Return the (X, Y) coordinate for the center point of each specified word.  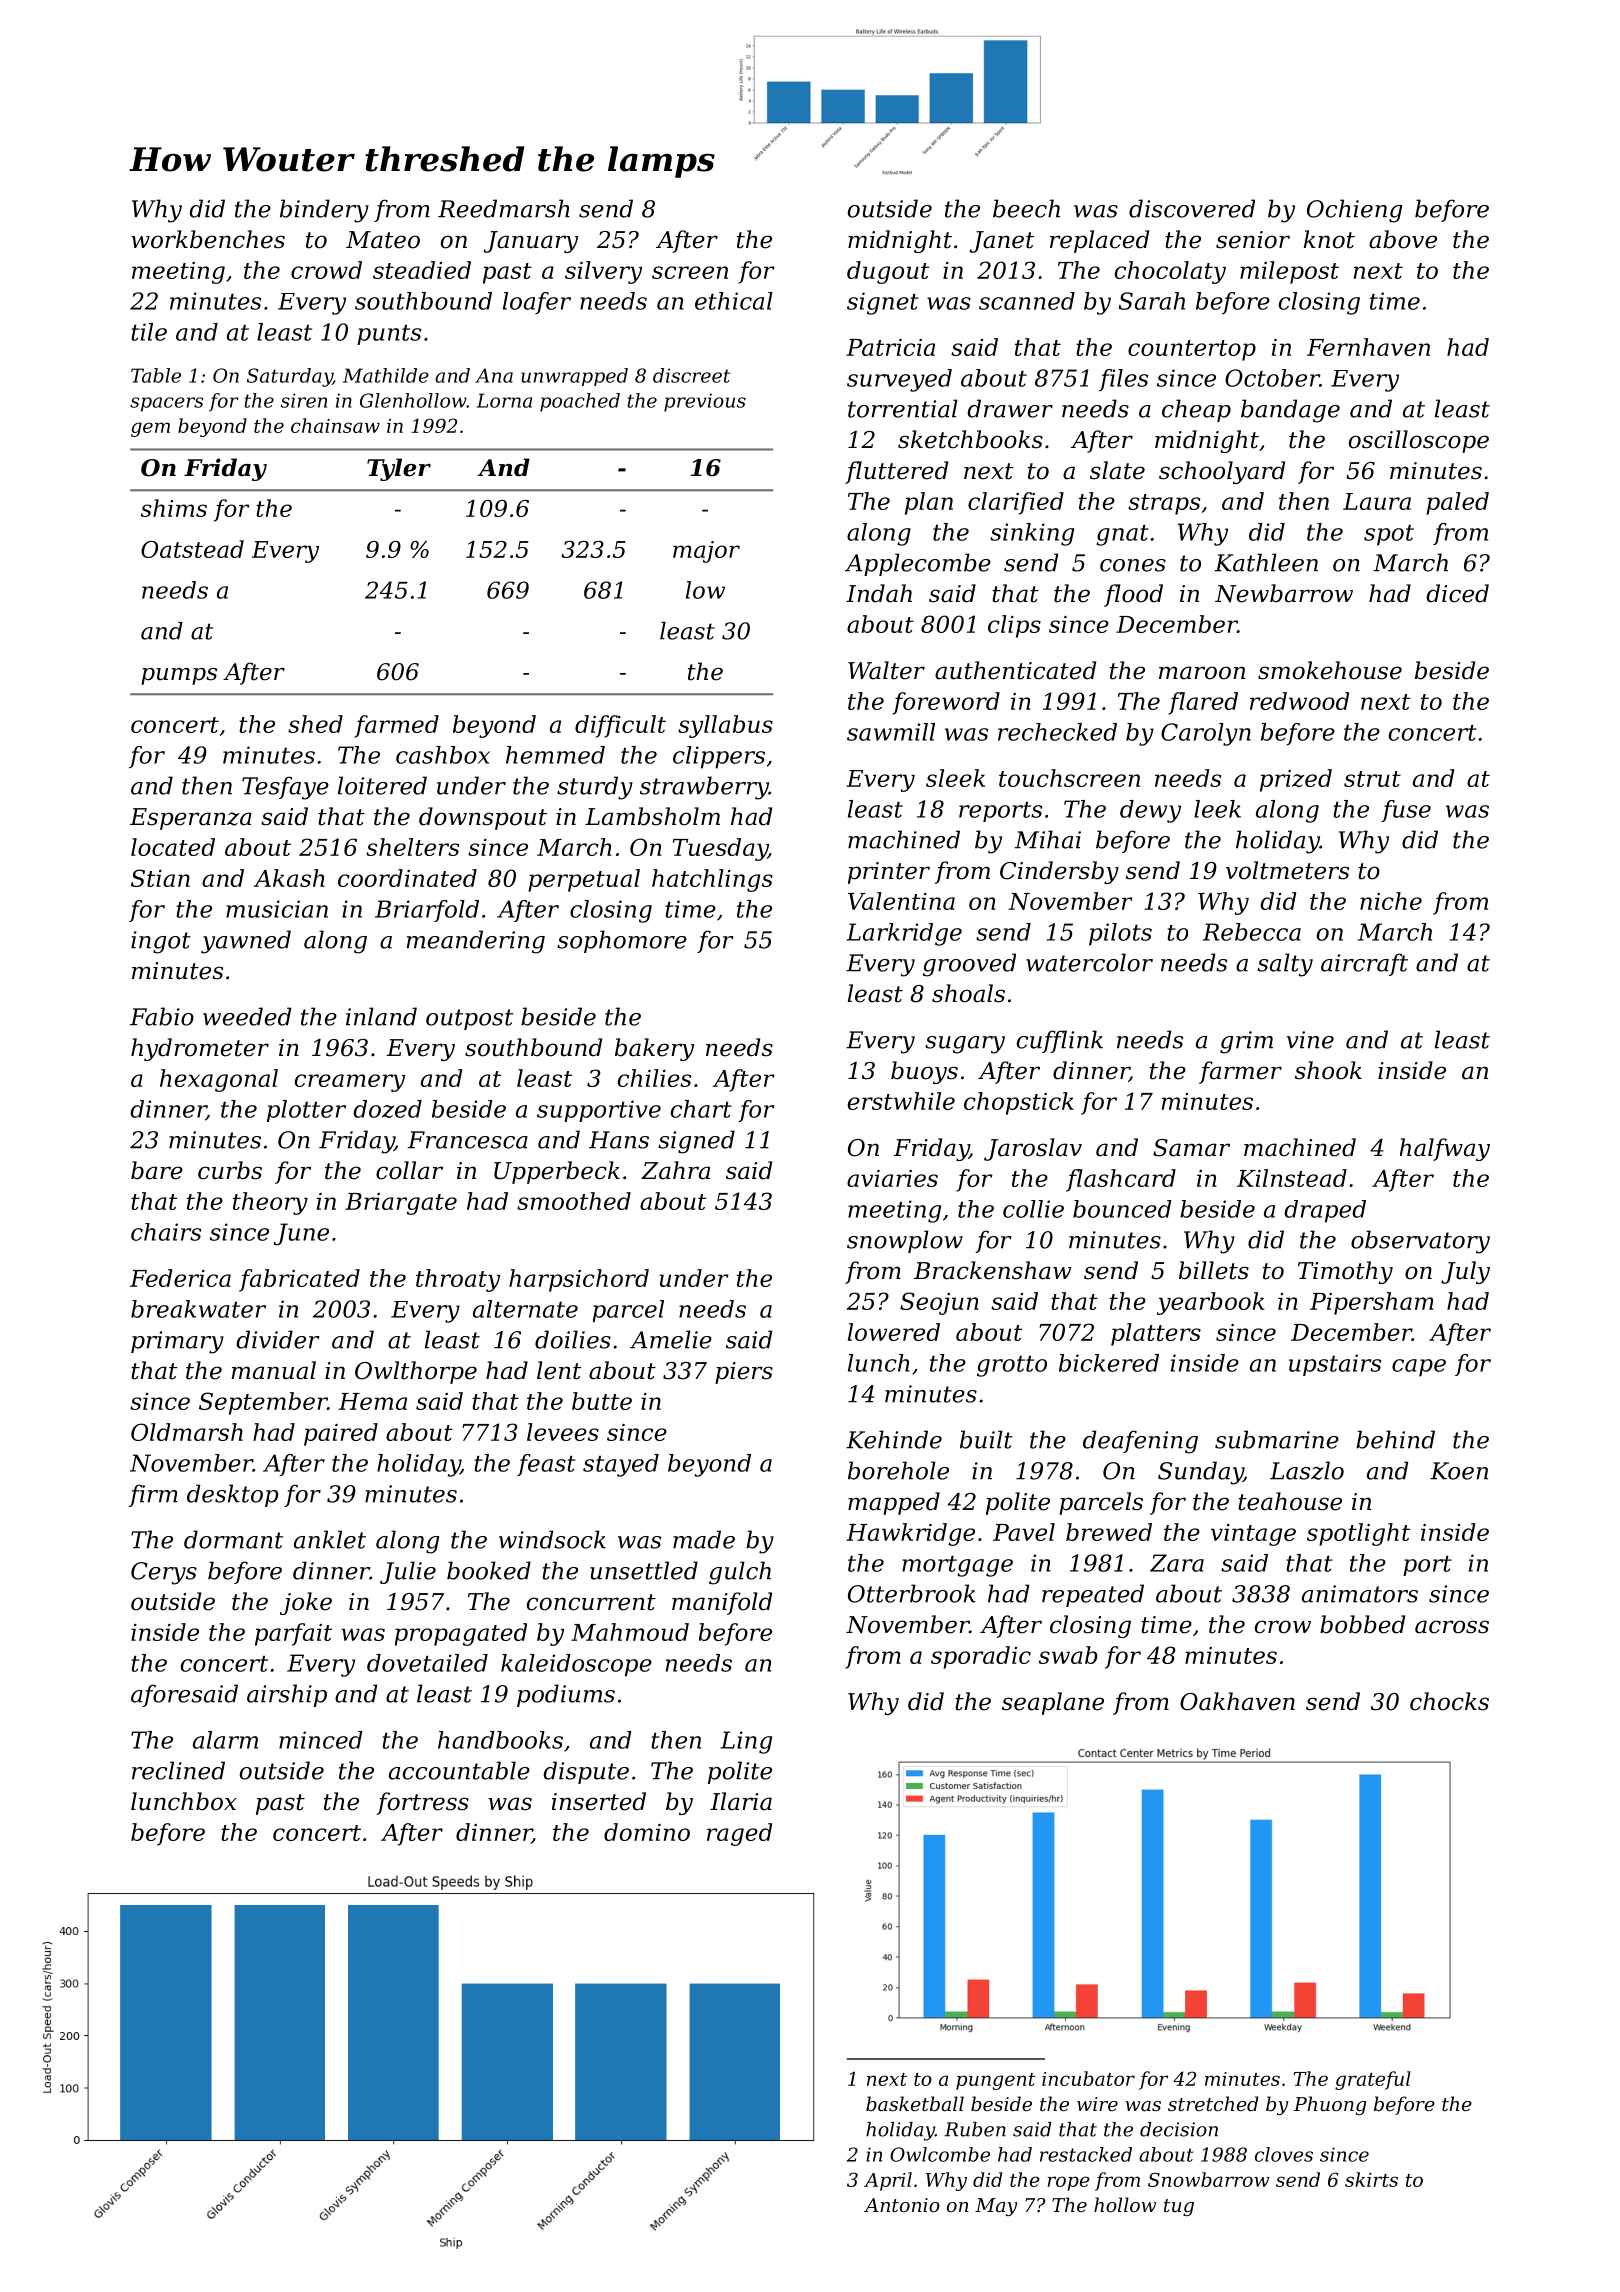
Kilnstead (1292, 1178)
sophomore (622, 941)
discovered (1192, 208)
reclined (178, 1770)
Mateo (383, 240)
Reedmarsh (504, 208)
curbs (230, 1170)
